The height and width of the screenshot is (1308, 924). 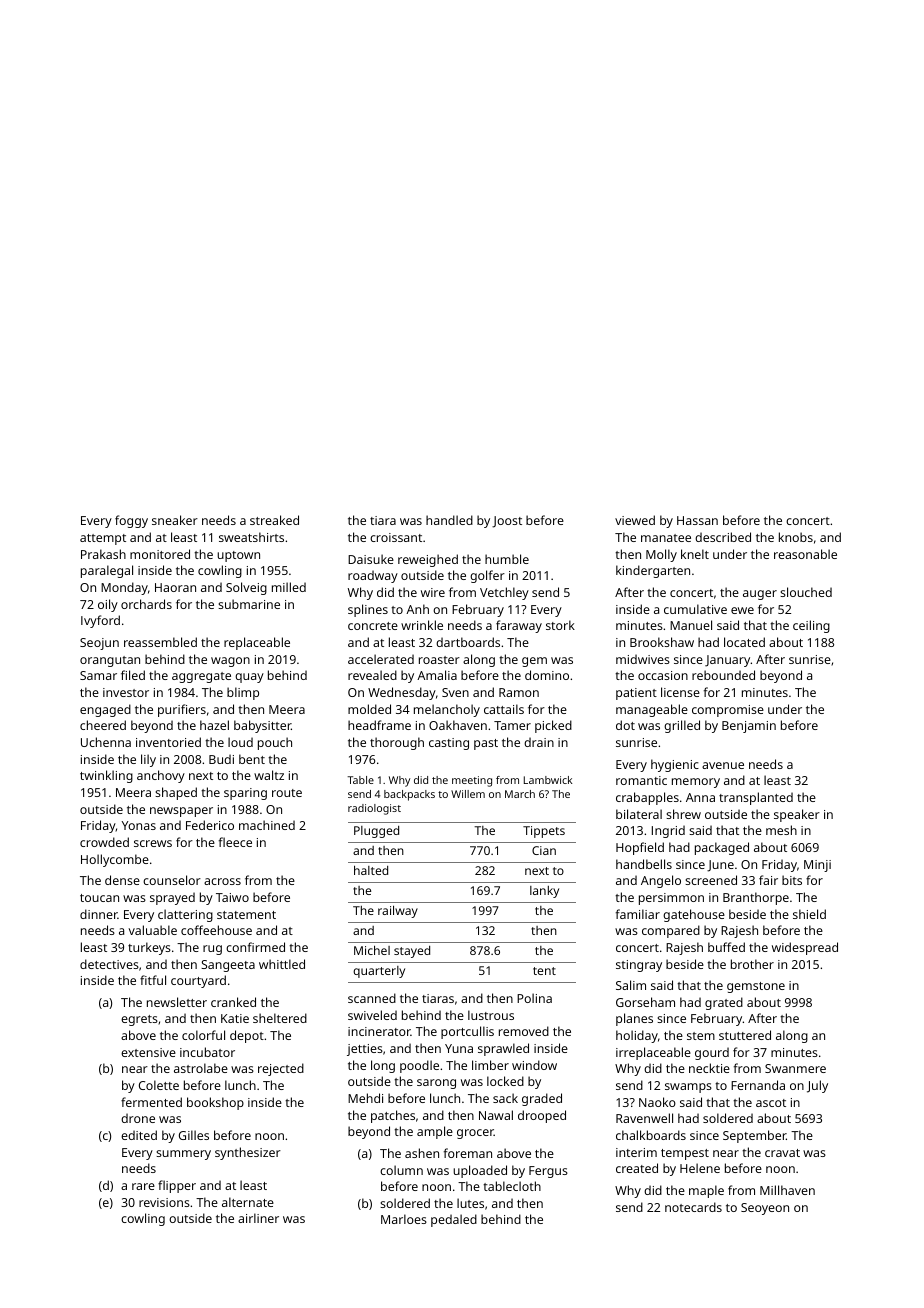 I want to click on grilled, so click(x=682, y=726).
